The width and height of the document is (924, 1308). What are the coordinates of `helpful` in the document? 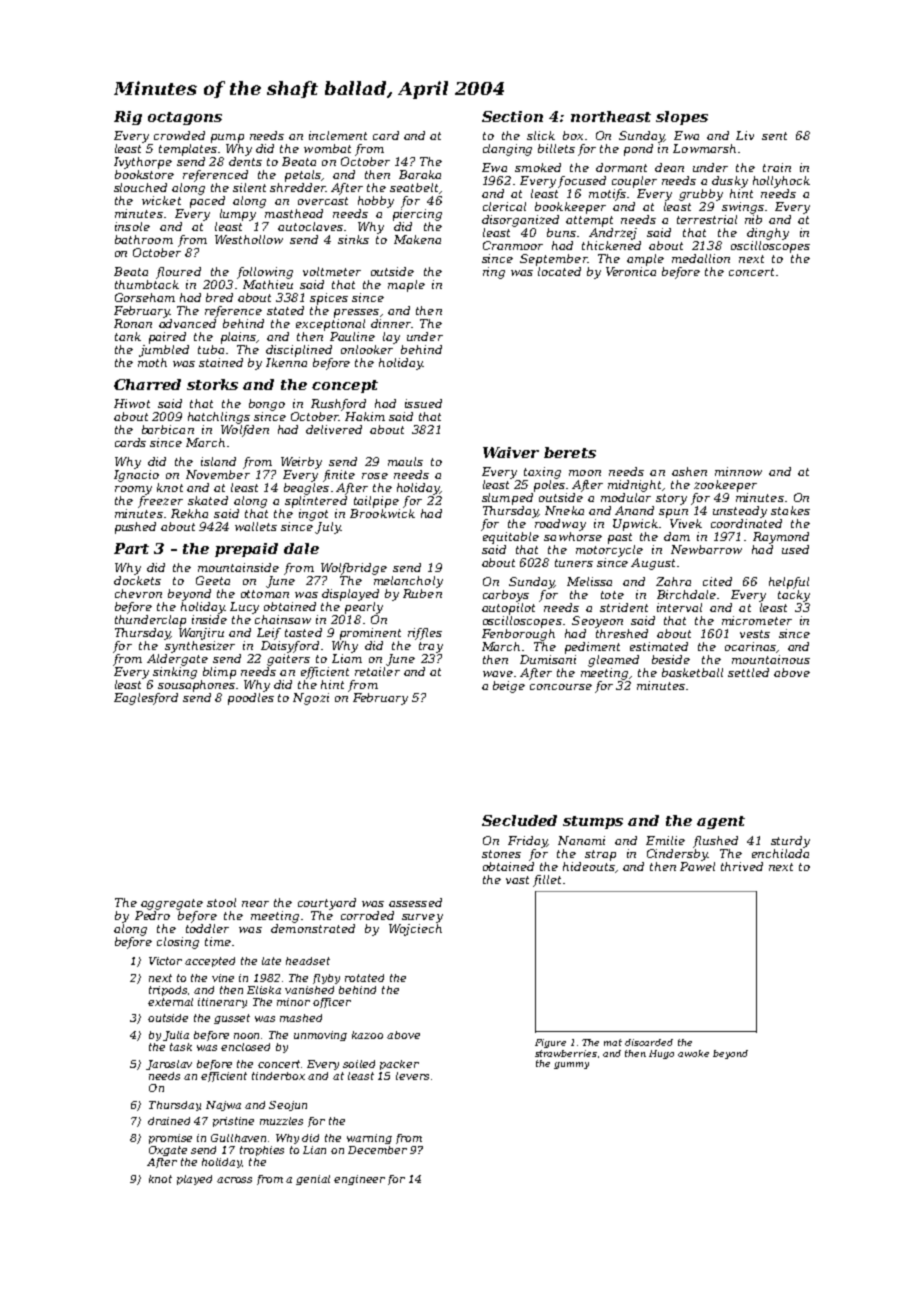 It's located at (789, 583).
